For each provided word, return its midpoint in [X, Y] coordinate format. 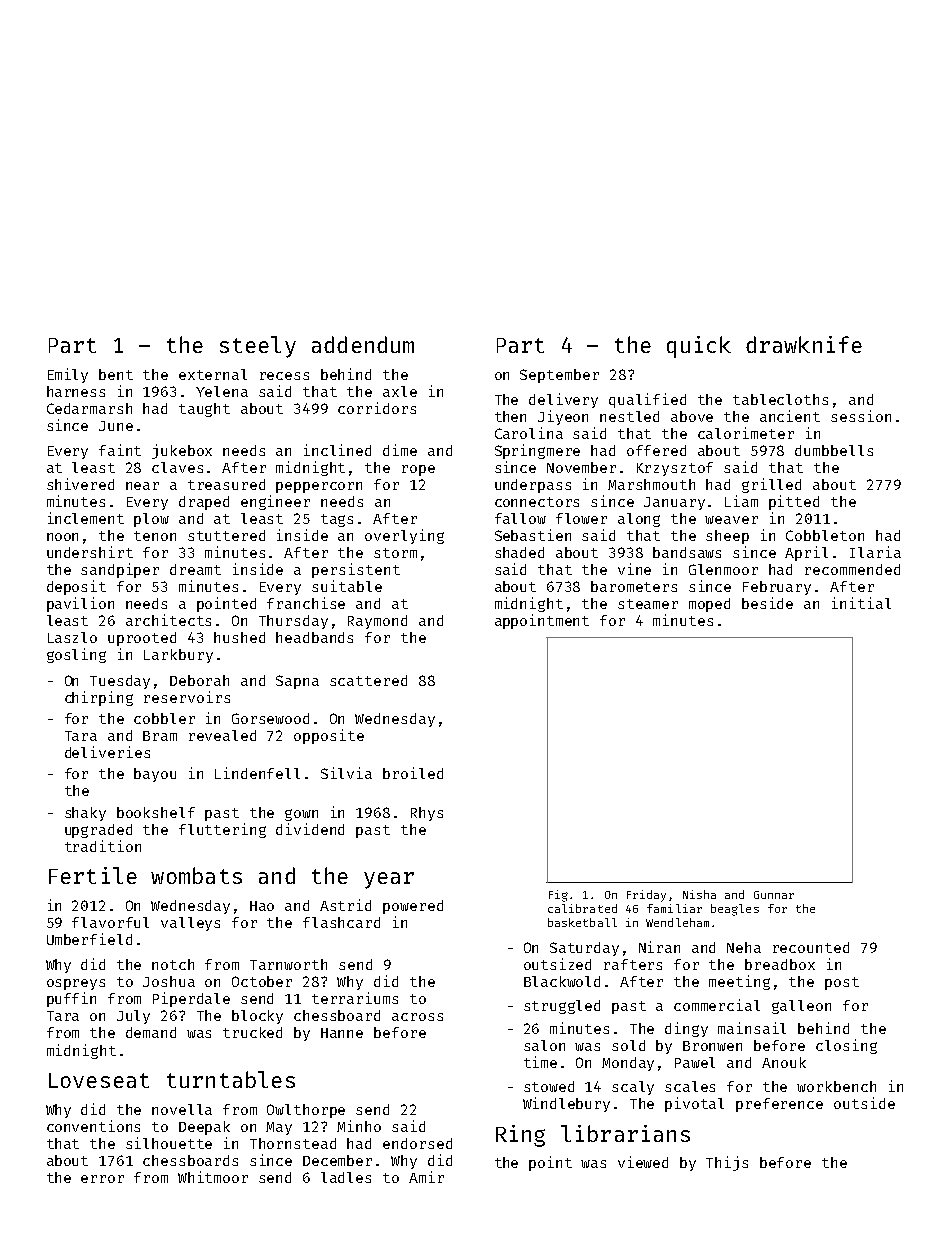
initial [861, 603]
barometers [634, 586]
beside [767, 603]
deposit [76, 587]
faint [120, 450]
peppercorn [319, 487]
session [861, 416]
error [102, 1179]
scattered [368, 680]
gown [301, 815]
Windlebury [566, 1104]
